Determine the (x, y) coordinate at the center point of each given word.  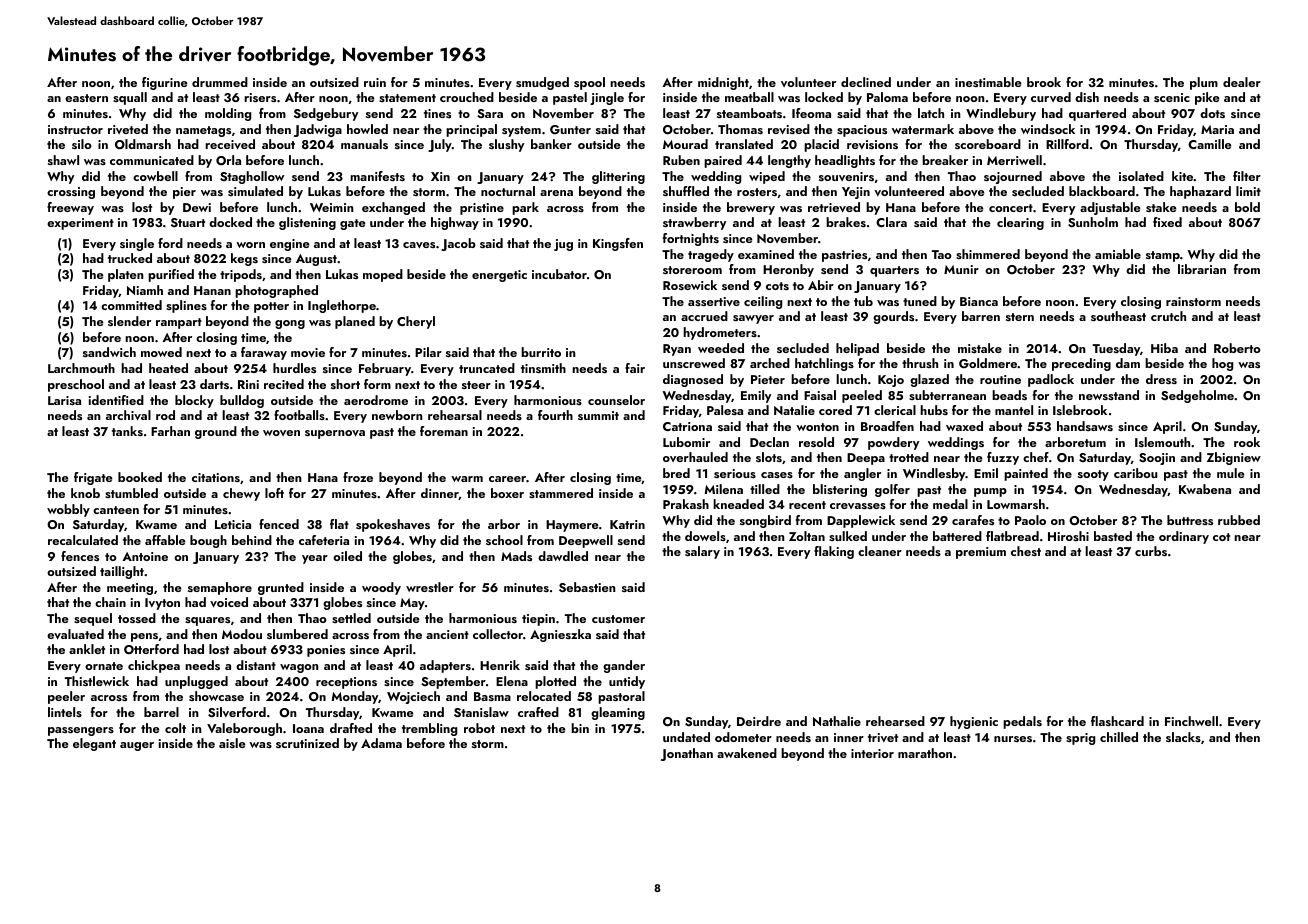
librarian (1202, 269)
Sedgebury (326, 114)
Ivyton (162, 604)
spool (589, 83)
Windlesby (934, 474)
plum (1204, 83)
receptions (346, 683)
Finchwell (1191, 721)
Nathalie (837, 721)
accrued (704, 316)
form (377, 384)
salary (702, 552)
